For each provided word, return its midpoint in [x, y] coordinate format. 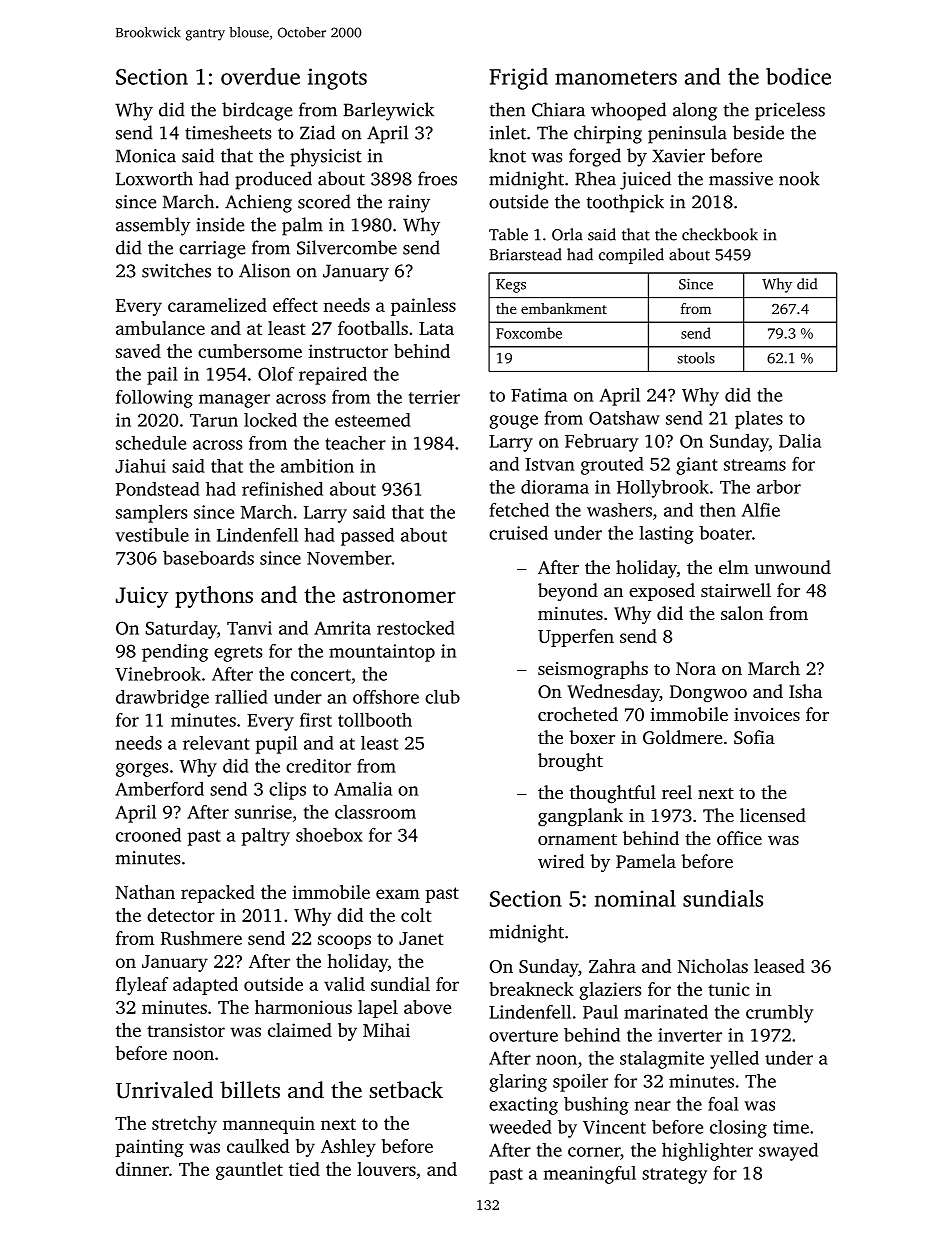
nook [799, 178]
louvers [386, 1169]
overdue [260, 76]
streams [755, 465]
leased [779, 966]
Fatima [539, 395]
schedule [151, 443]
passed [367, 537]
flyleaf [142, 986]
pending [175, 653]
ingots [337, 79]
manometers [616, 78]
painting [149, 1148]
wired [561, 861]
